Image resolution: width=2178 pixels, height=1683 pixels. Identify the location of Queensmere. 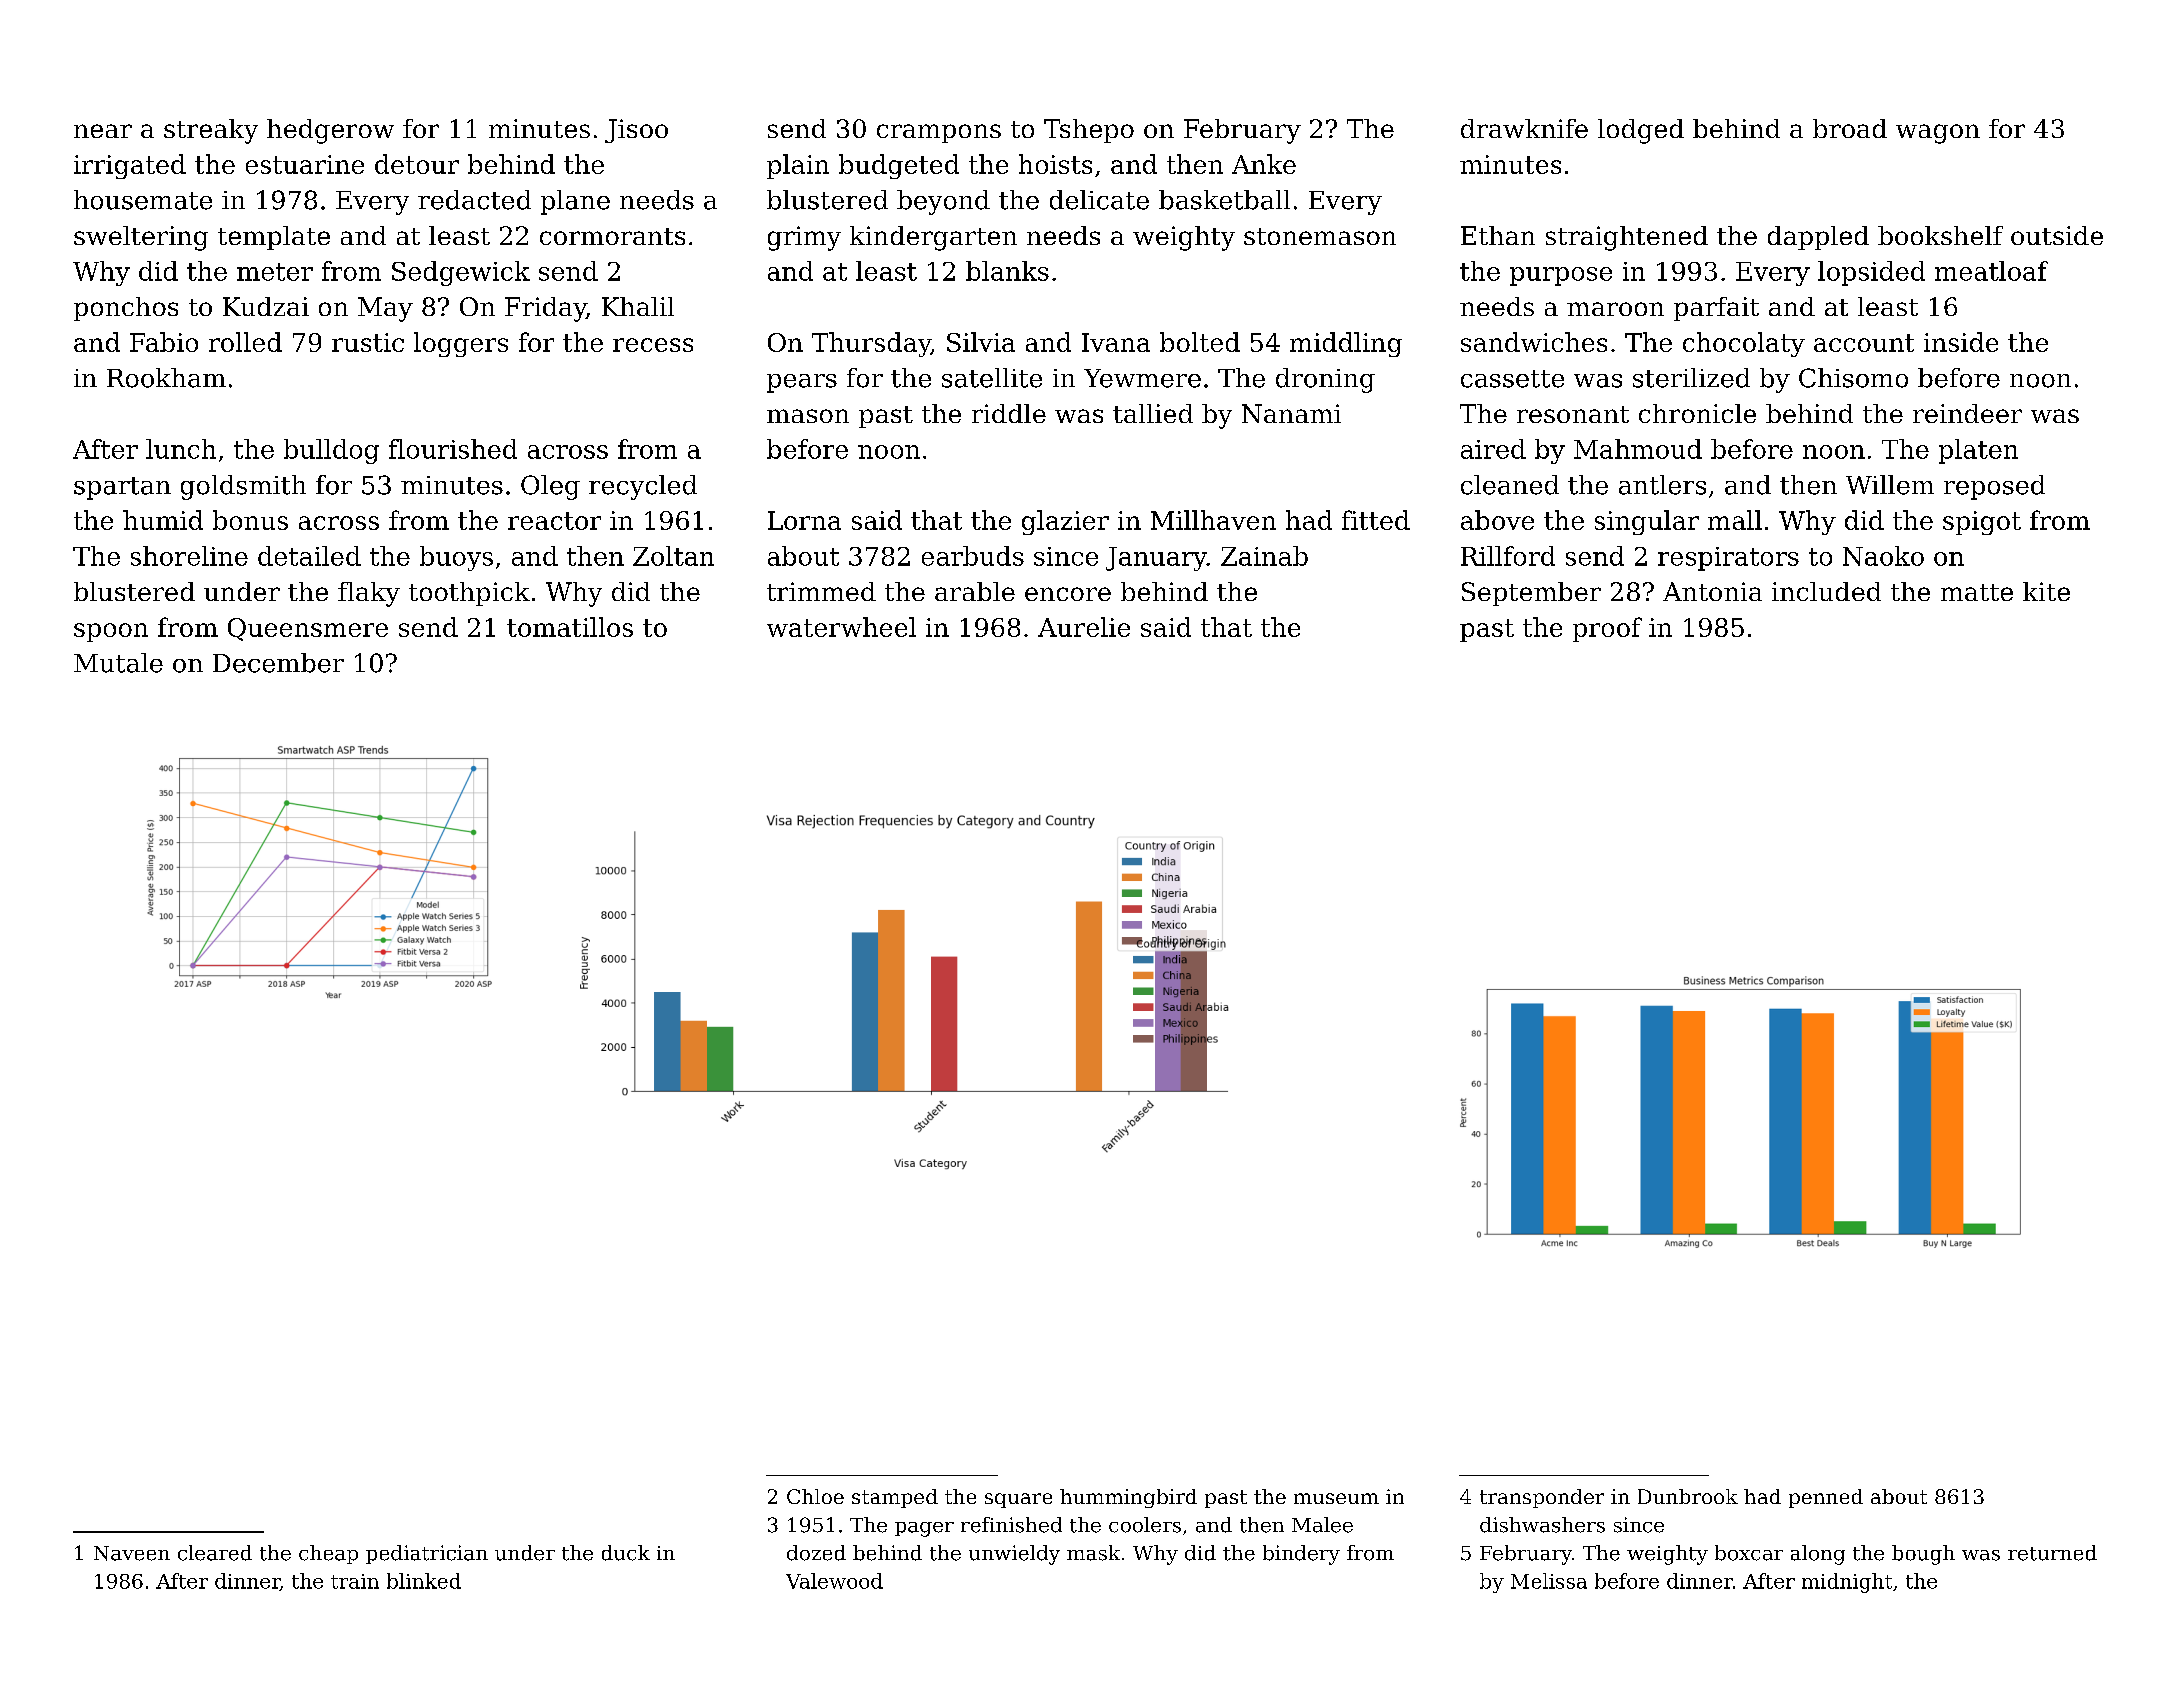
(308, 629).
